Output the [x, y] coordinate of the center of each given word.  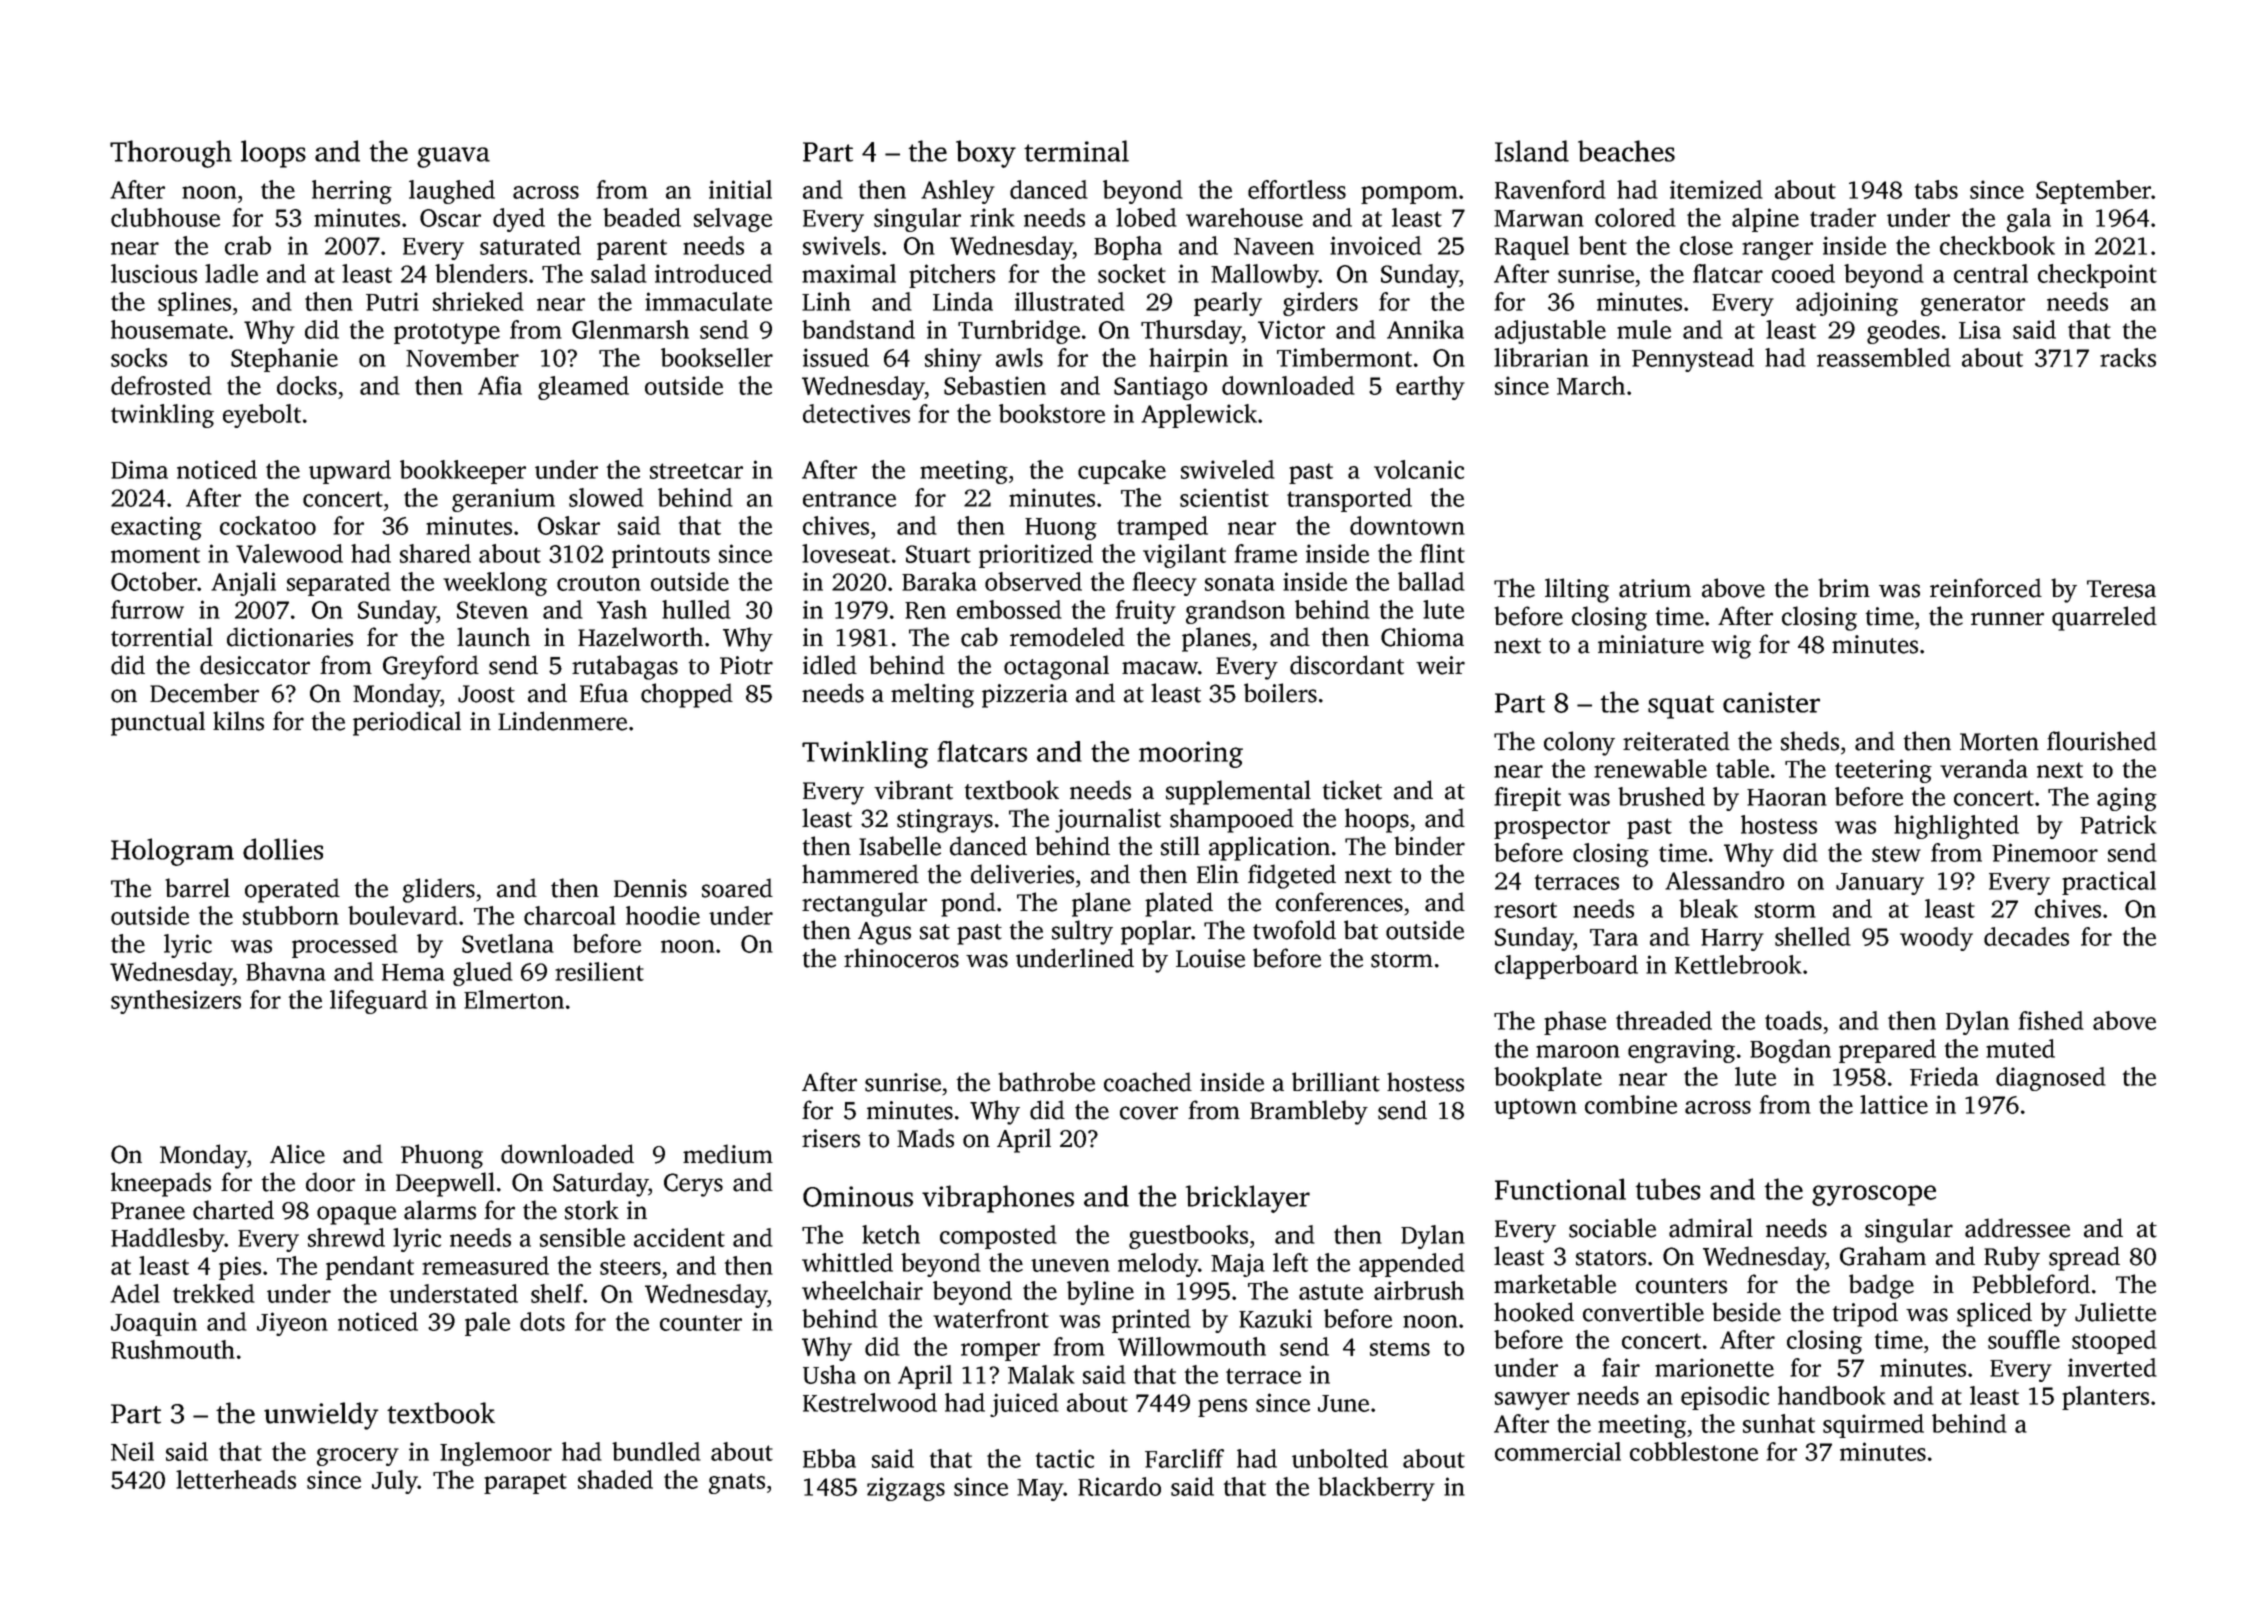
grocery [358, 1457]
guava [453, 157]
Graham [1883, 1256]
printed [1151, 1321]
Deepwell [445, 1184]
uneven [1070, 1265]
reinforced [1986, 588]
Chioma [1422, 637]
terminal [1076, 151]
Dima [139, 469]
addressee [2017, 1228]
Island [1532, 151]
